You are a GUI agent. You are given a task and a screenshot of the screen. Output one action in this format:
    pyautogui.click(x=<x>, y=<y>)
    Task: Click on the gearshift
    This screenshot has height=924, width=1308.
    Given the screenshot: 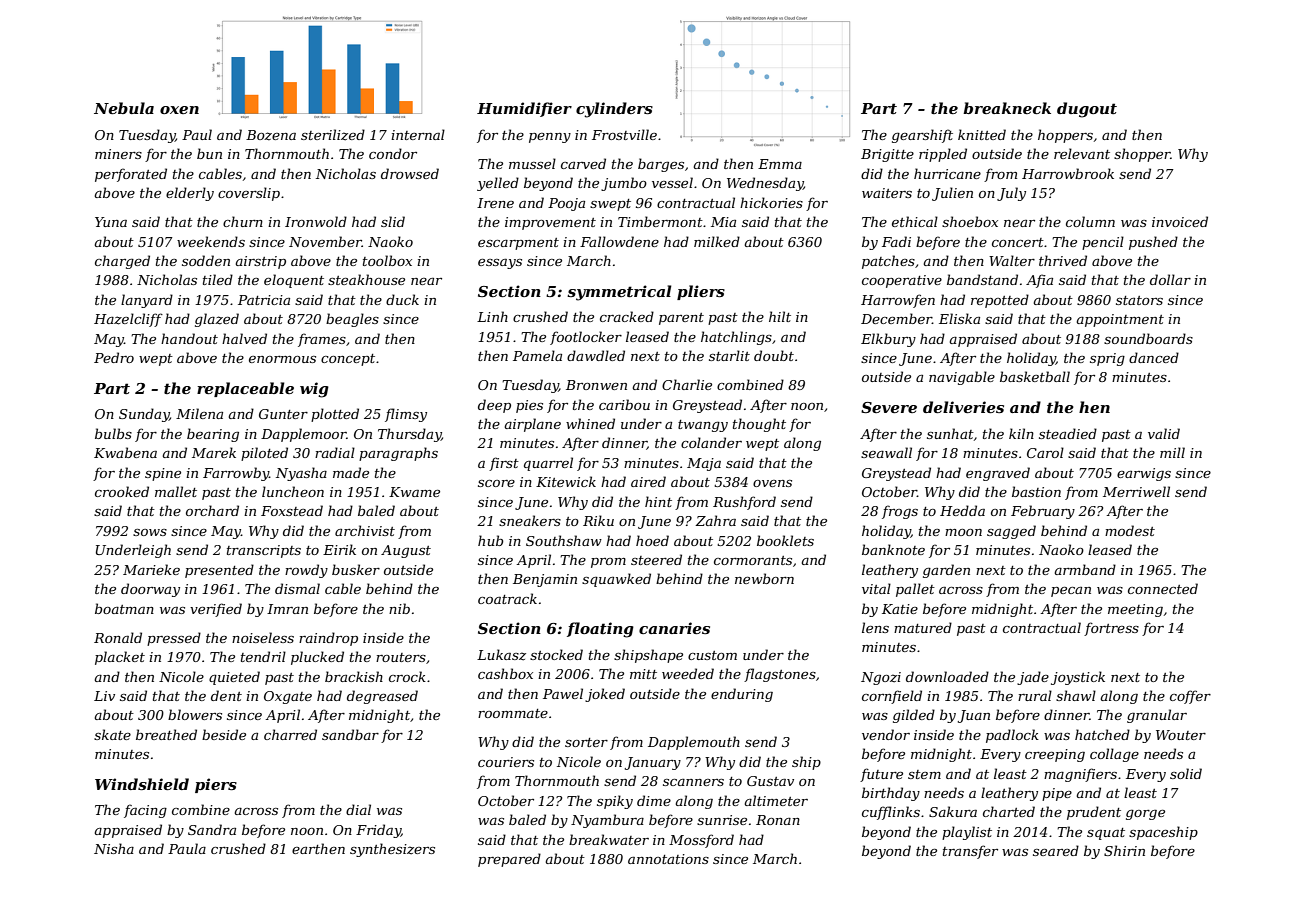 What is the action you would take?
    pyautogui.click(x=922, y=136)
